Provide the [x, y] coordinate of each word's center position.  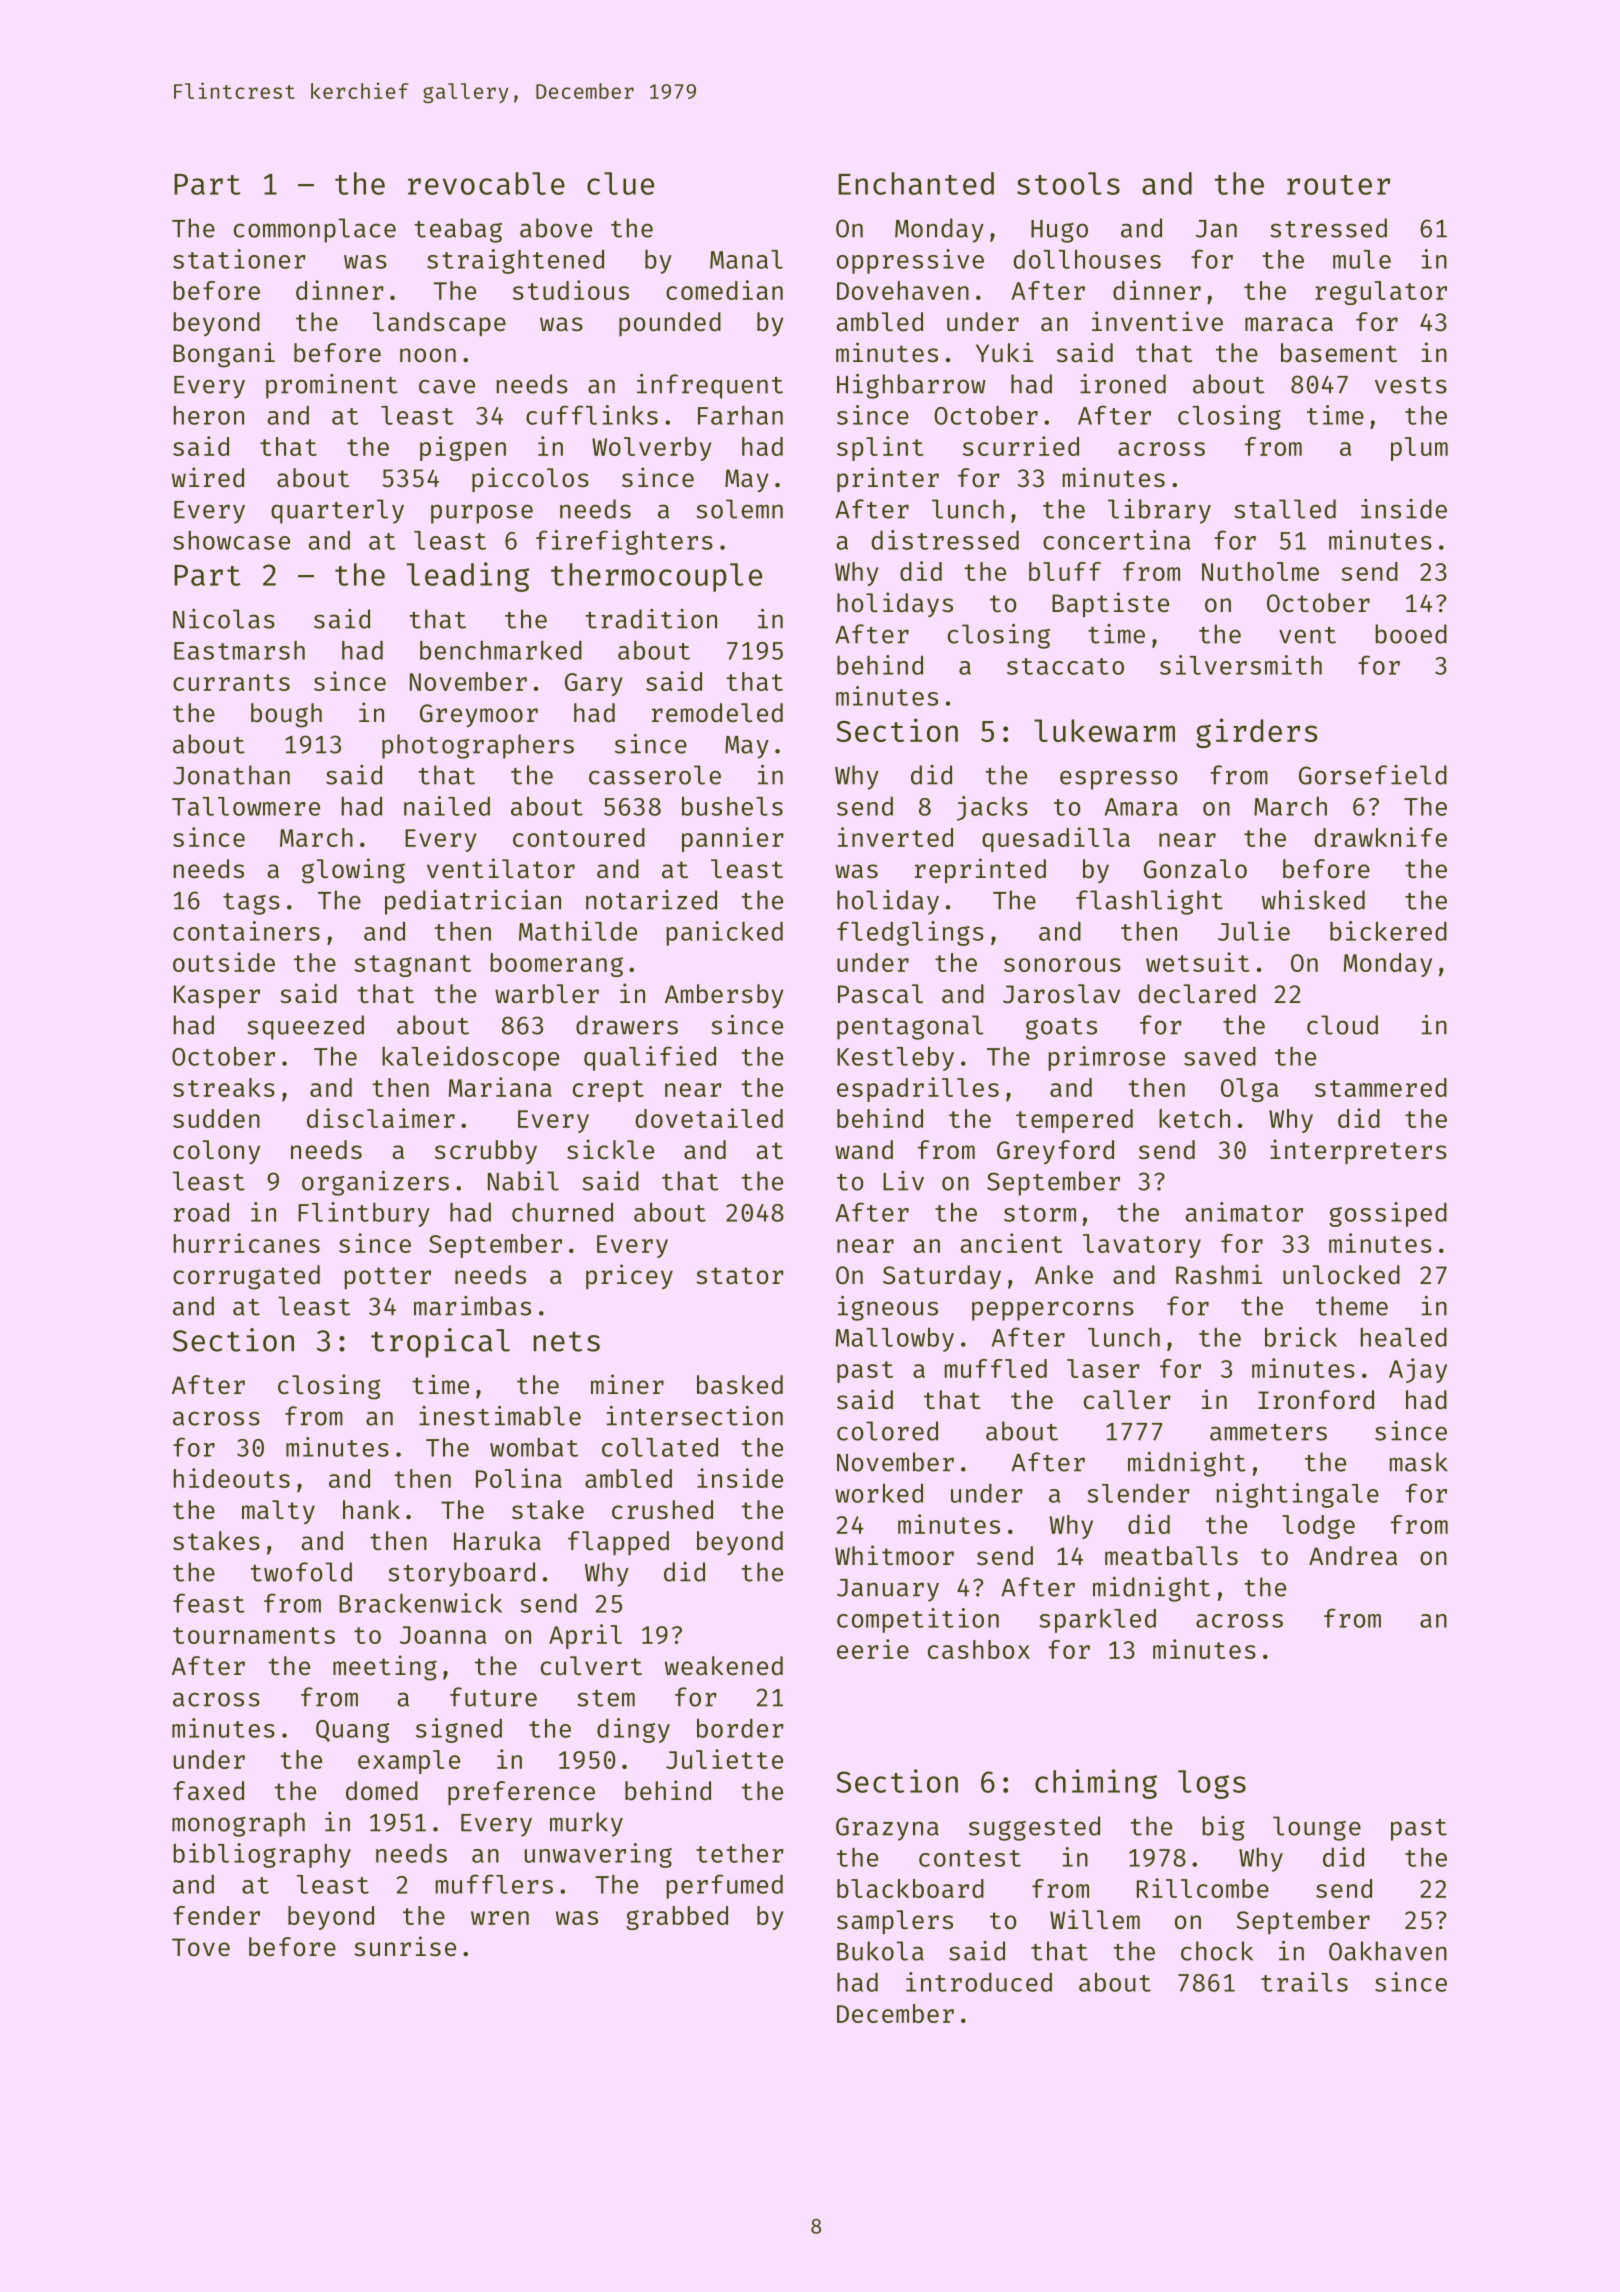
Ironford [1316, 1400]
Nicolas [224, 619]
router [1338, 185]
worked [879, 1493]
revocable [486, 183]
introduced [979, 1982]
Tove [201, 1947]
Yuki [1004, 352]
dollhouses [1087, 259]
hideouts [232, 1478]
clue [620, 183]
